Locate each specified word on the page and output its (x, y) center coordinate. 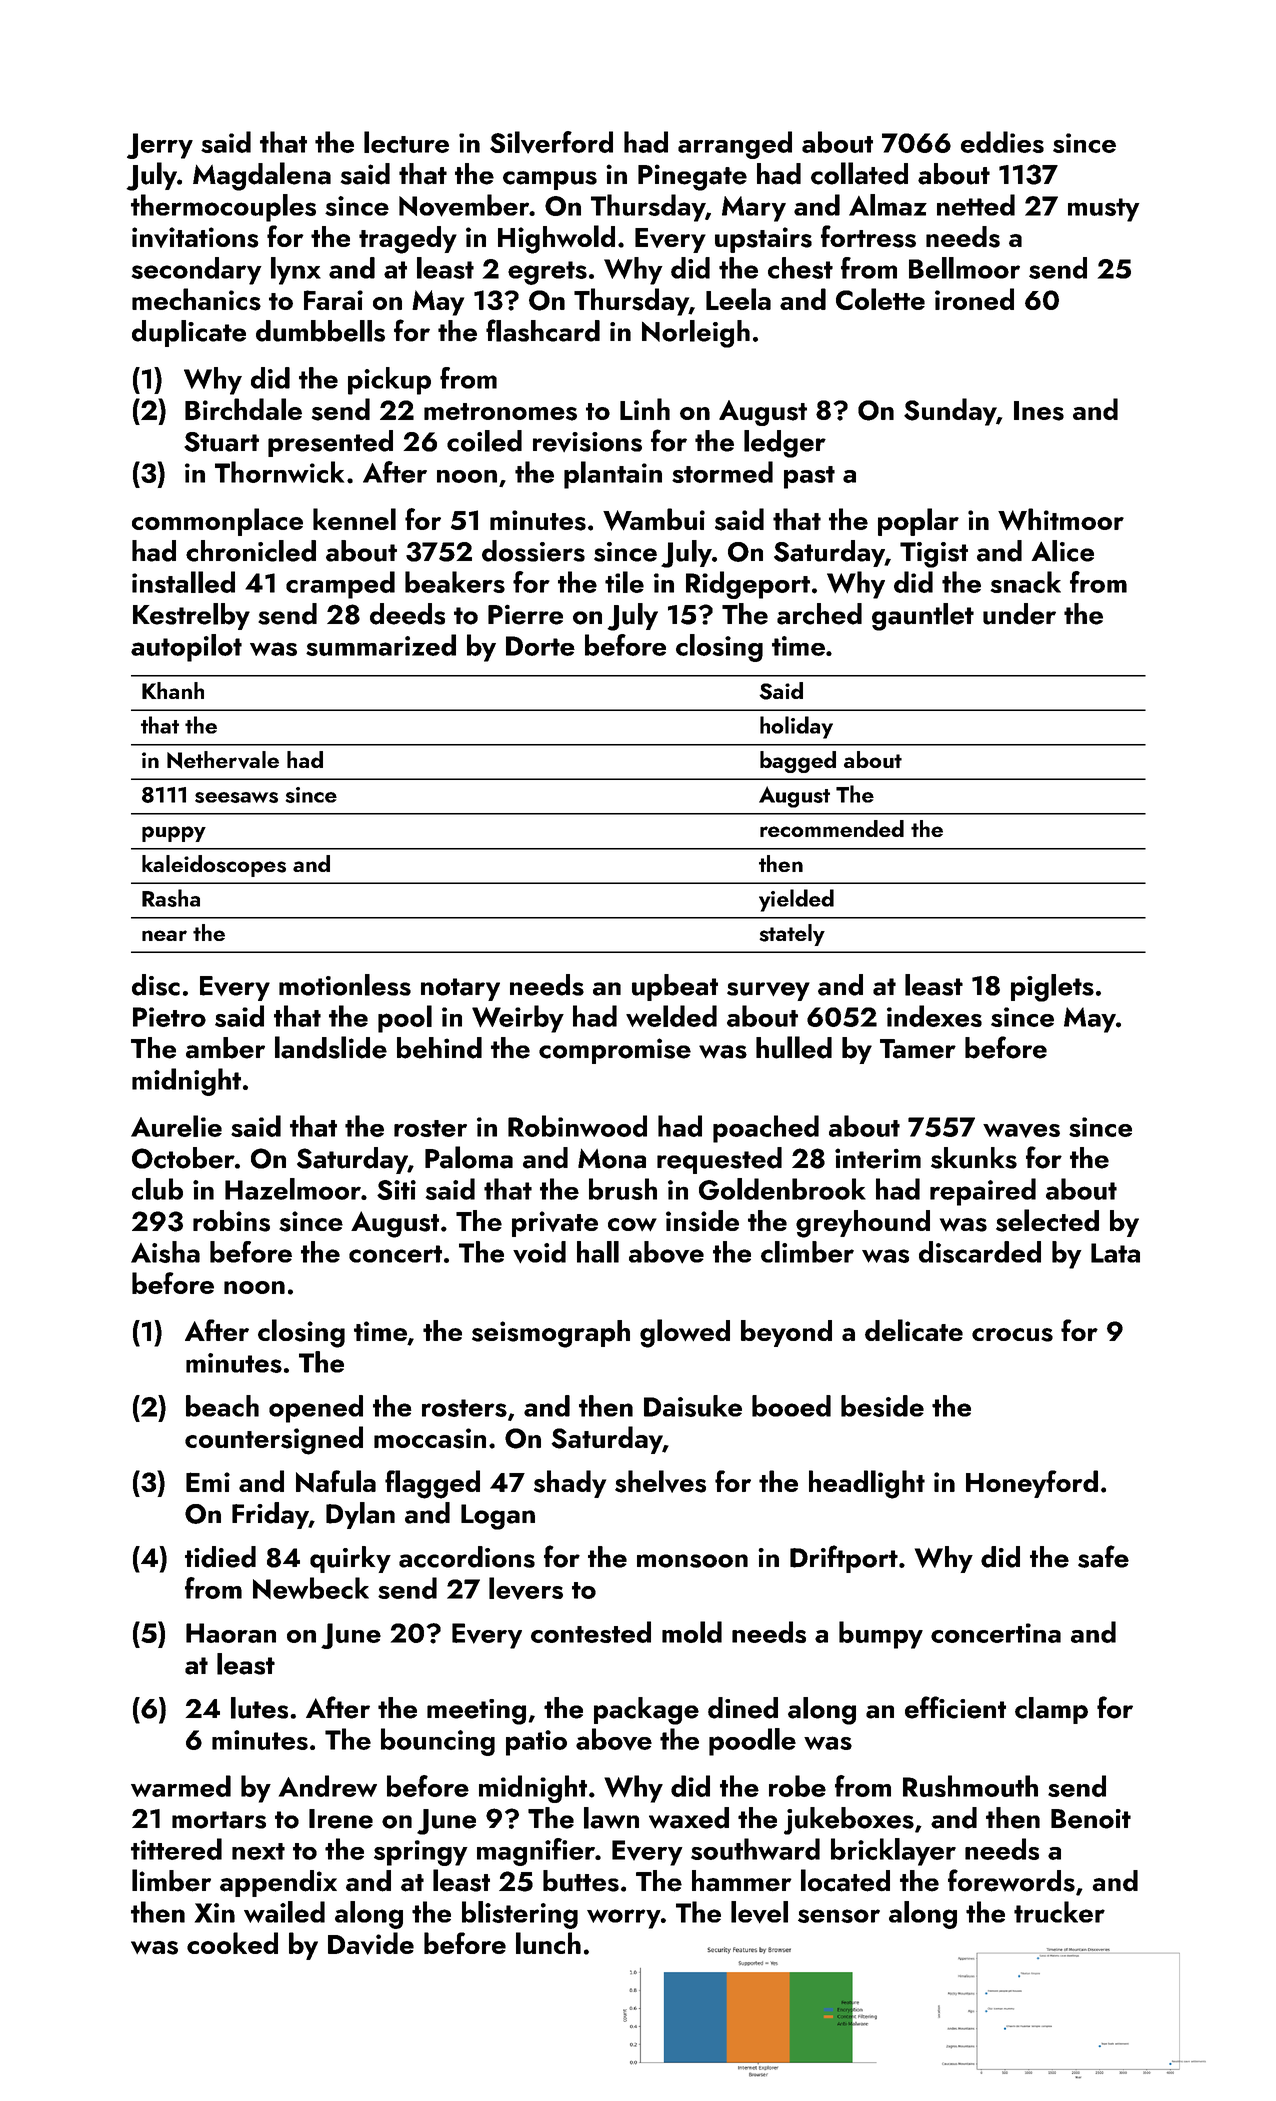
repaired (983, 1192)
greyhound (863, 1224)
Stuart (221, 442)
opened (316, 1409)
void (539, 1252)
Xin (215, 1913)
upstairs (763, 240)
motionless (345, 985)
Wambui (654, 519)
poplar (918, 522)
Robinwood (577, 1126)
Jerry (160, 146)
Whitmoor (1061, 519)
